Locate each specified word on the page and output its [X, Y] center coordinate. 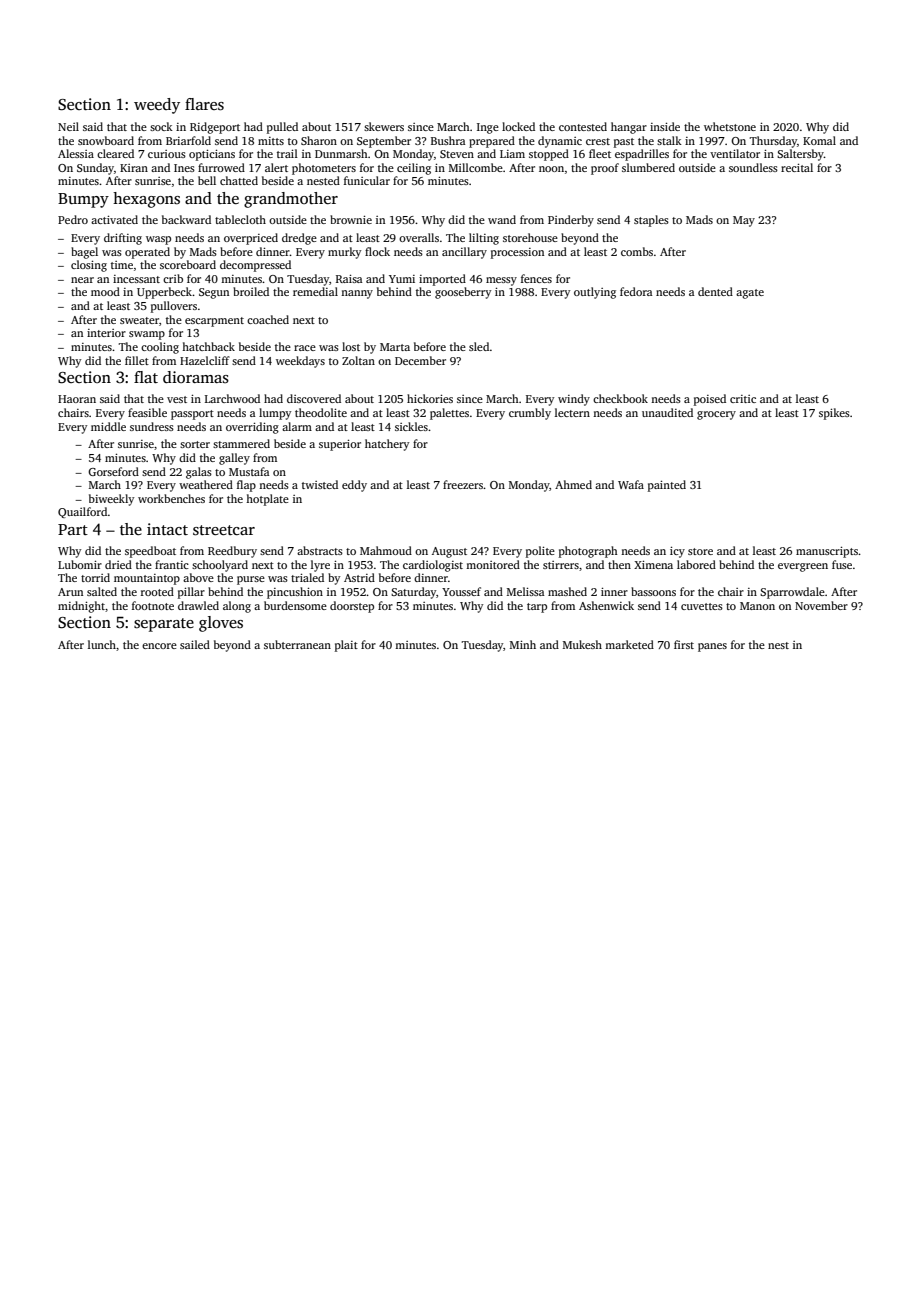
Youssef [461, 591]
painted [667, 486]
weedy [157, 106]
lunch [102, 644]
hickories [430, 398]
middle [108, 426]
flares [204, 104]
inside [665, 126]
